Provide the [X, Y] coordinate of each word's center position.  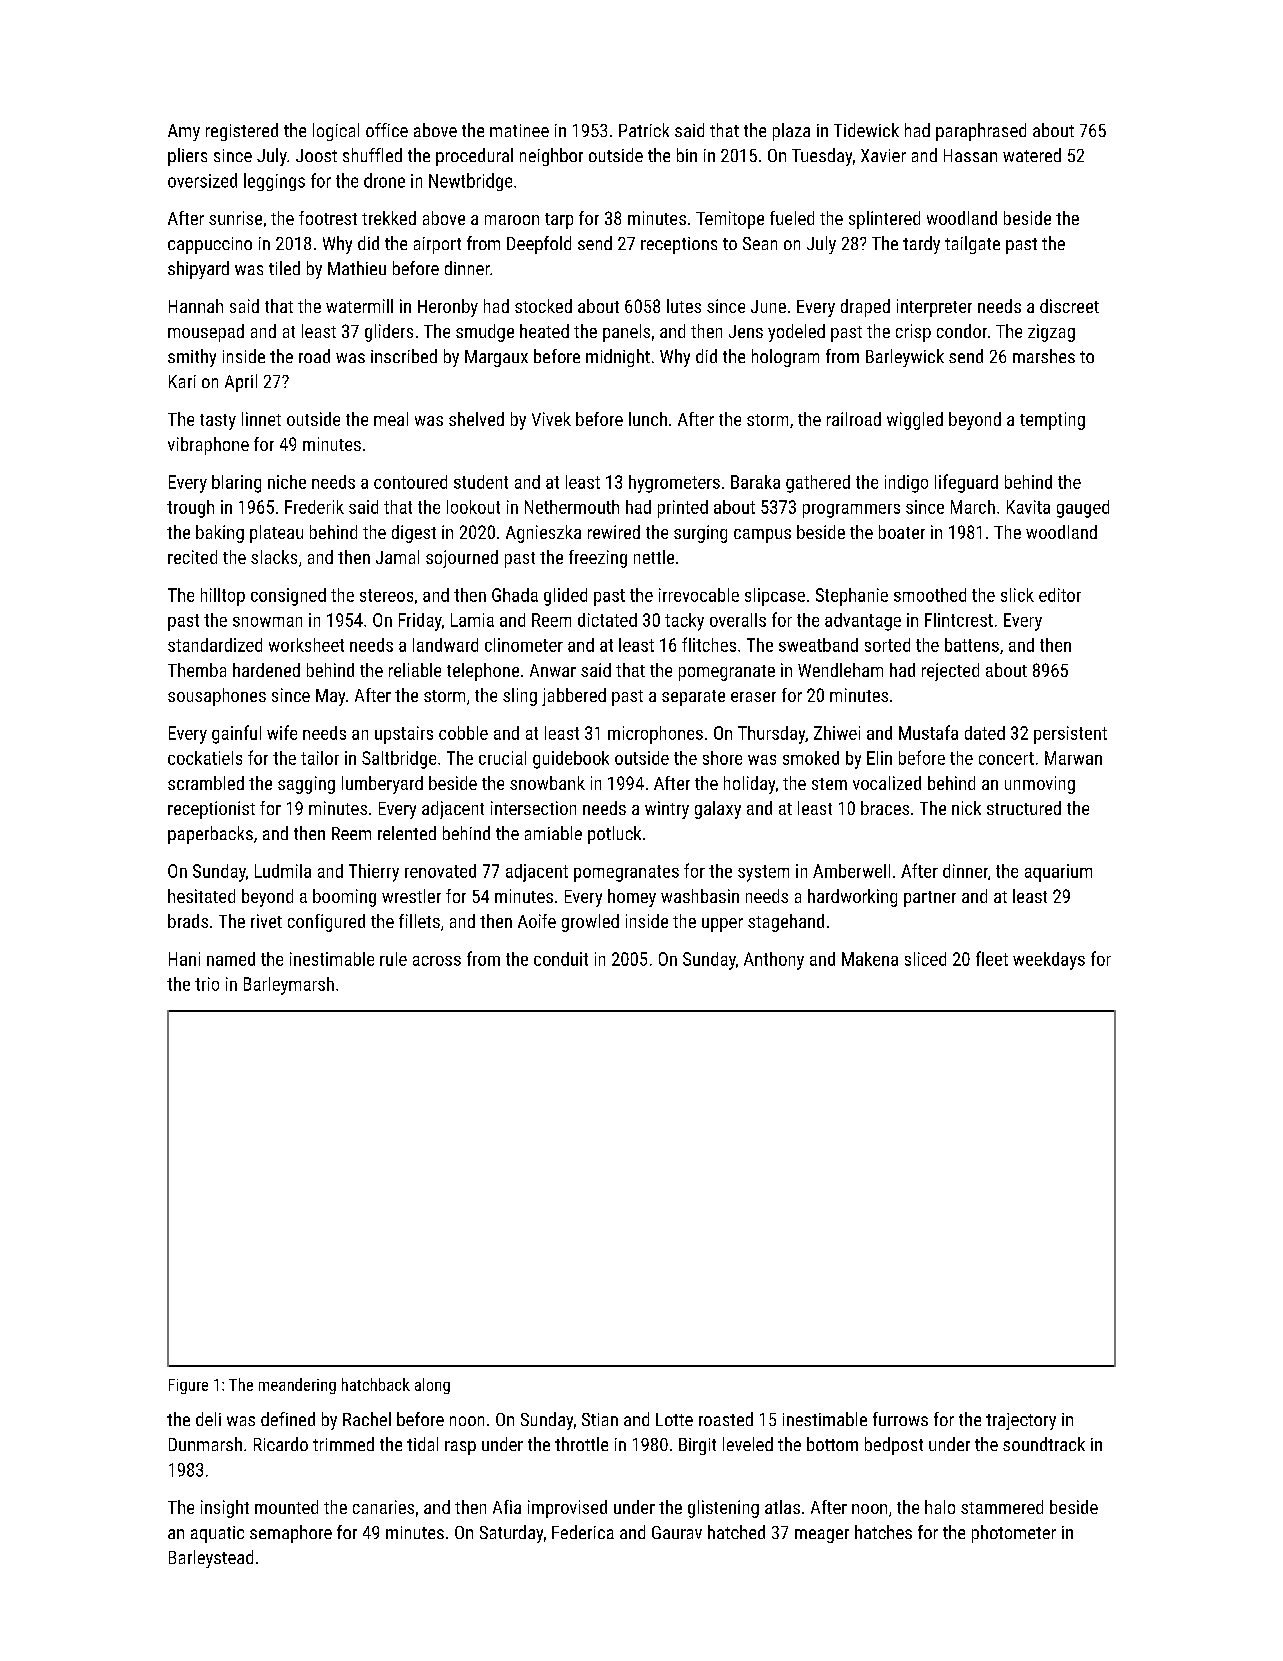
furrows [900, 1419]
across [437, 961]
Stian [600, 1419]
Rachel [367, 1419]
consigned [288, 597]
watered [1032, 155]
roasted [726, 1419]
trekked [389, 218]
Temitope [730, 220]
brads [188, 921]
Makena [870, 959]
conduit [561, 959]
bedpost [894, 1446]
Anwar [553, 670]
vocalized [887, 783]
